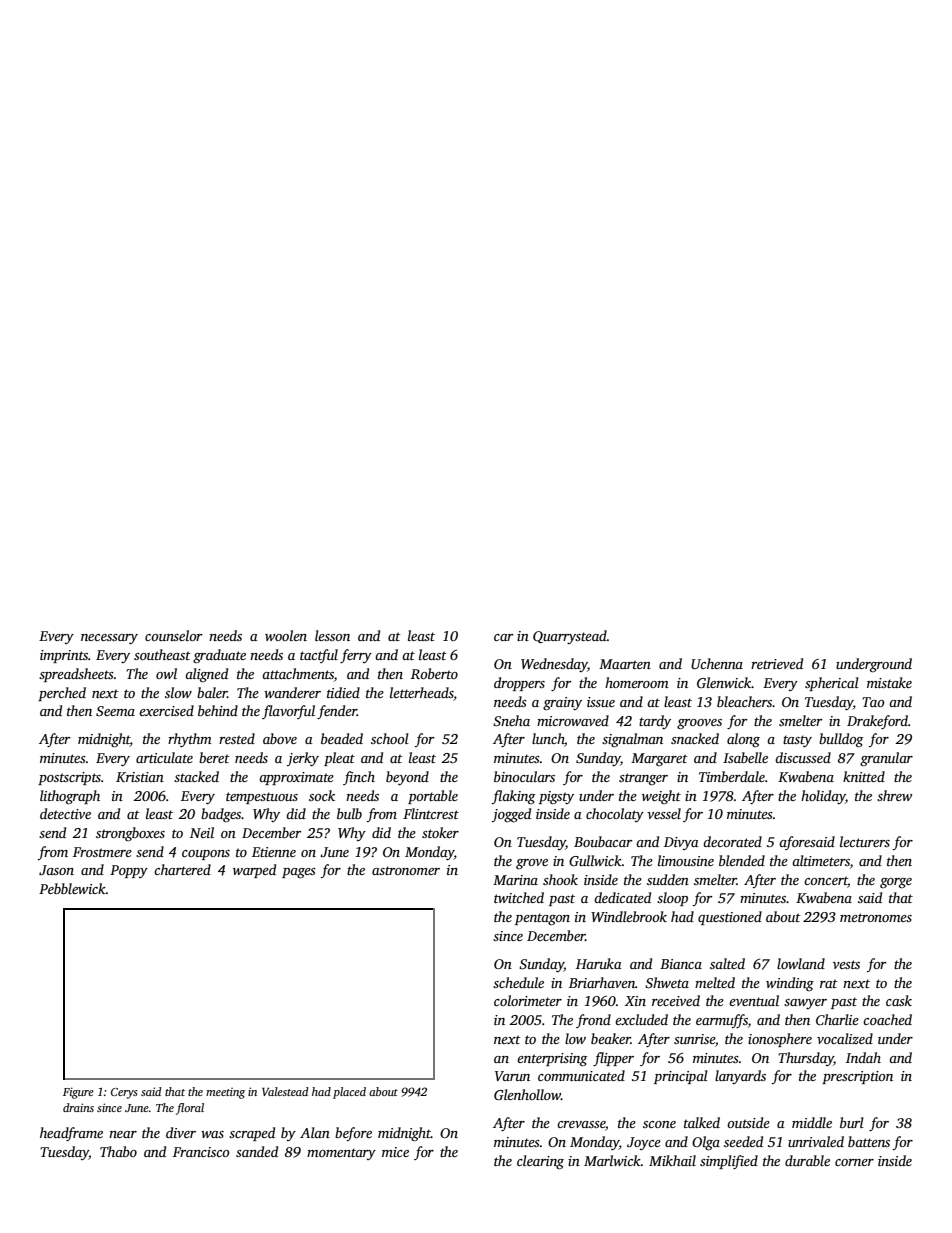  I want to click on pages, so click(299, 873).
